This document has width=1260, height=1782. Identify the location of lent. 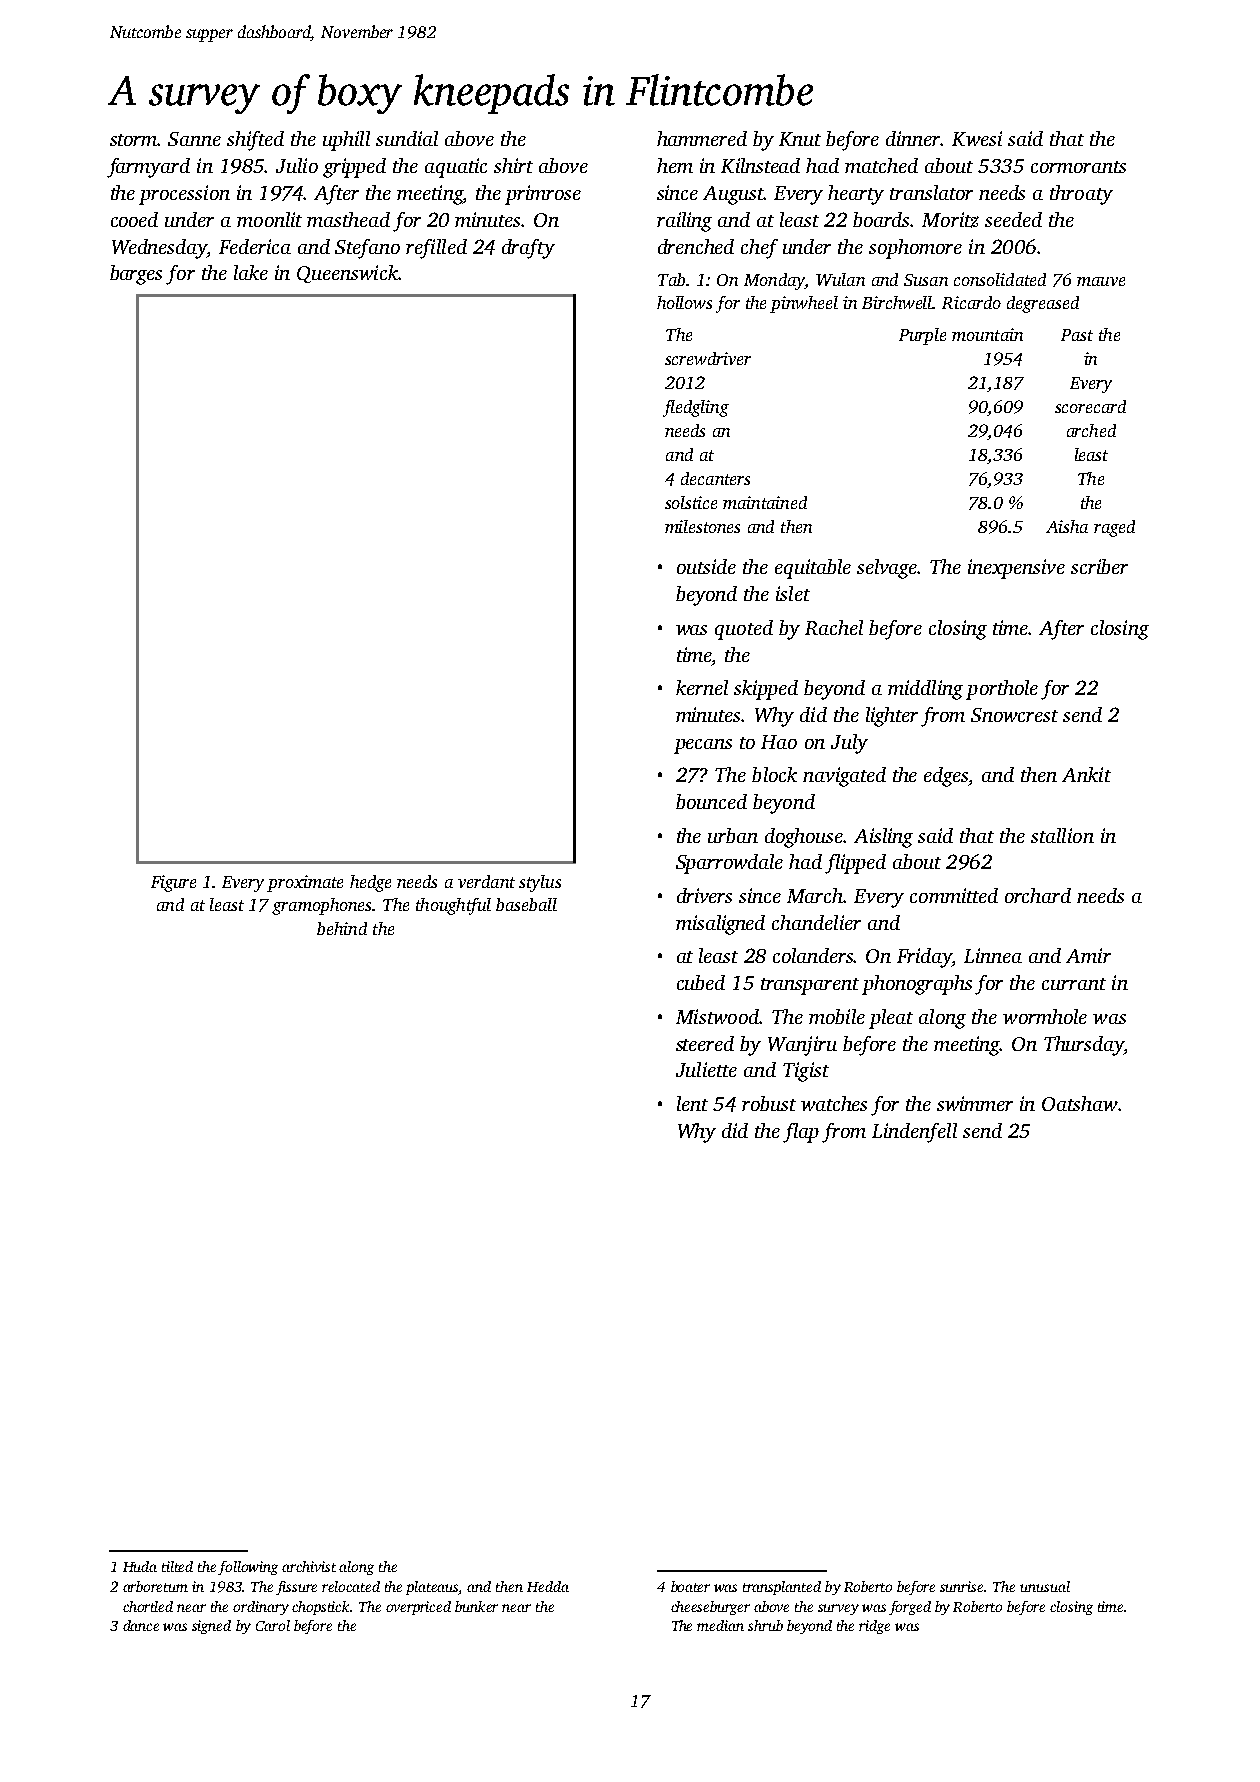
(692, 1103).
